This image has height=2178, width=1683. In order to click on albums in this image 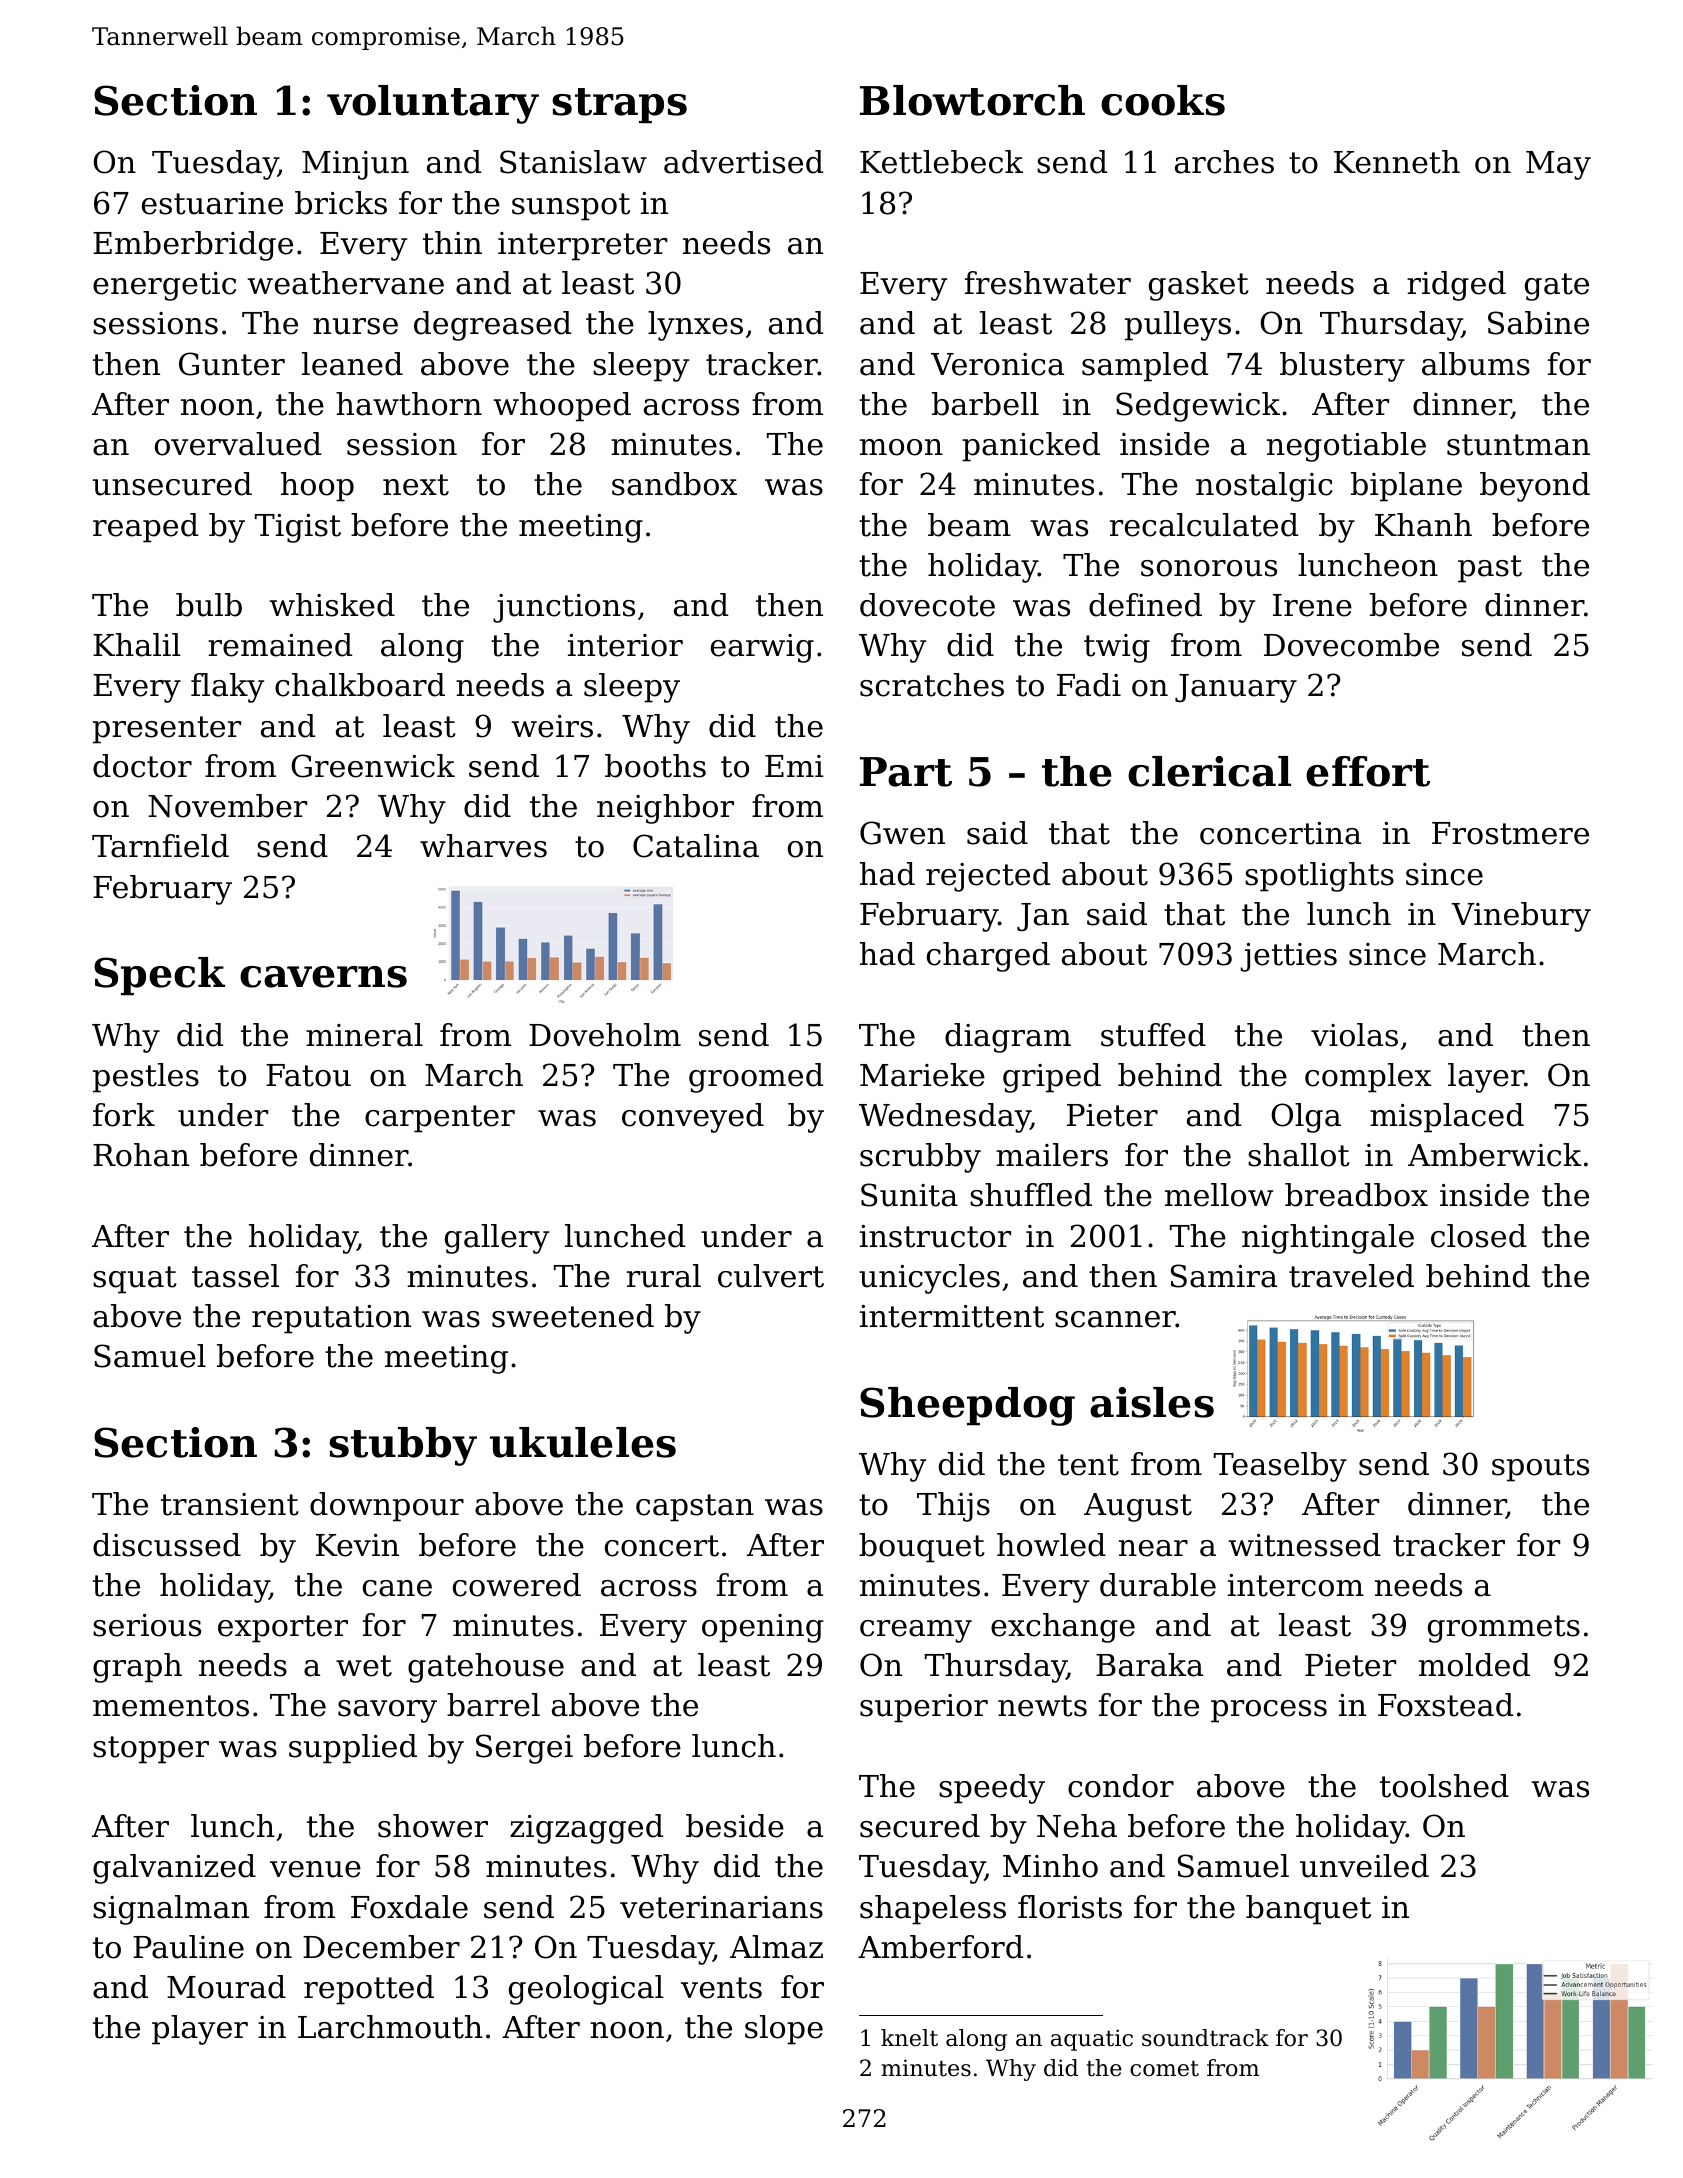, I will do `click(1476, 364)`.
